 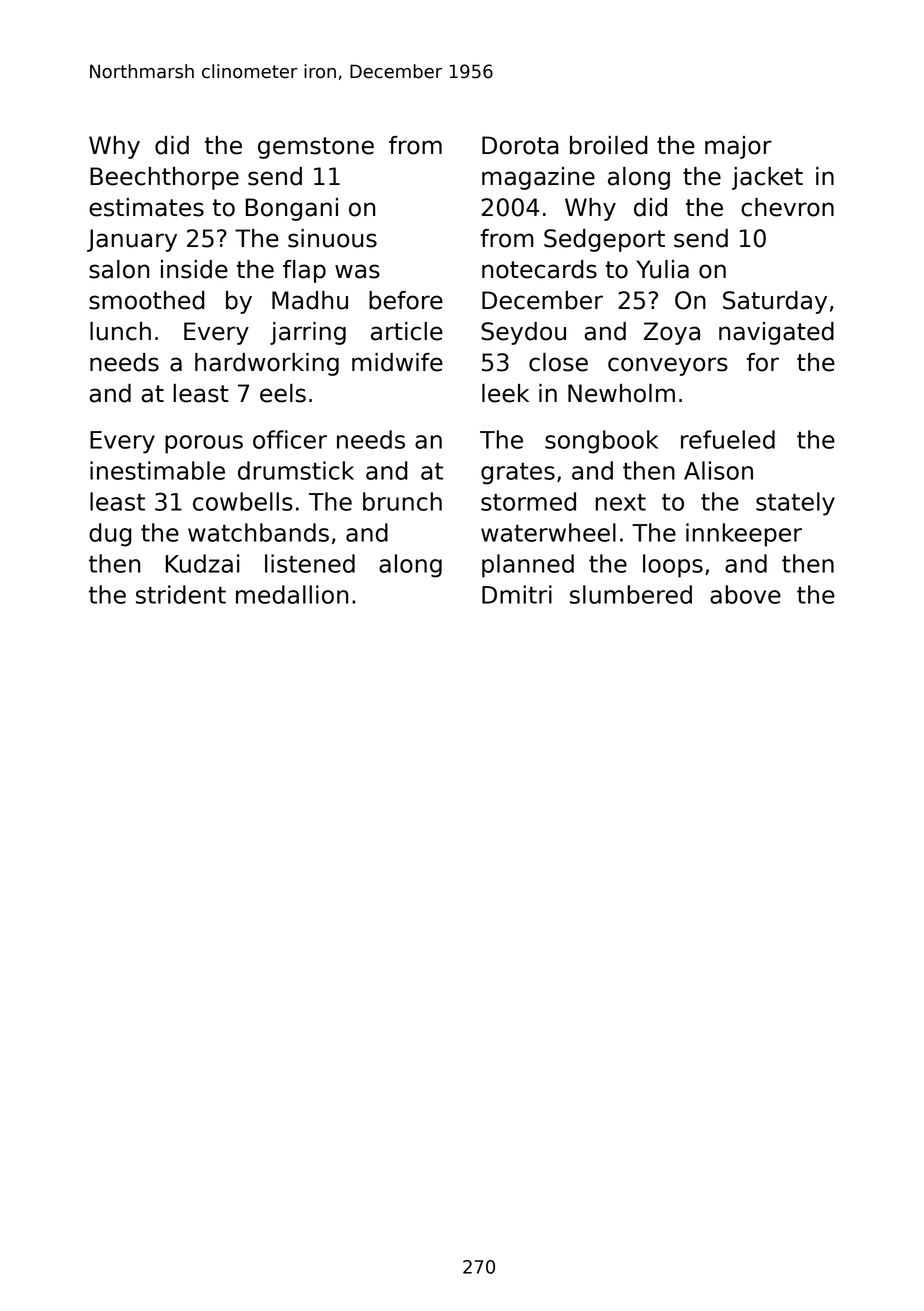 I want to click on songbook, so click(x=601, y=442).
